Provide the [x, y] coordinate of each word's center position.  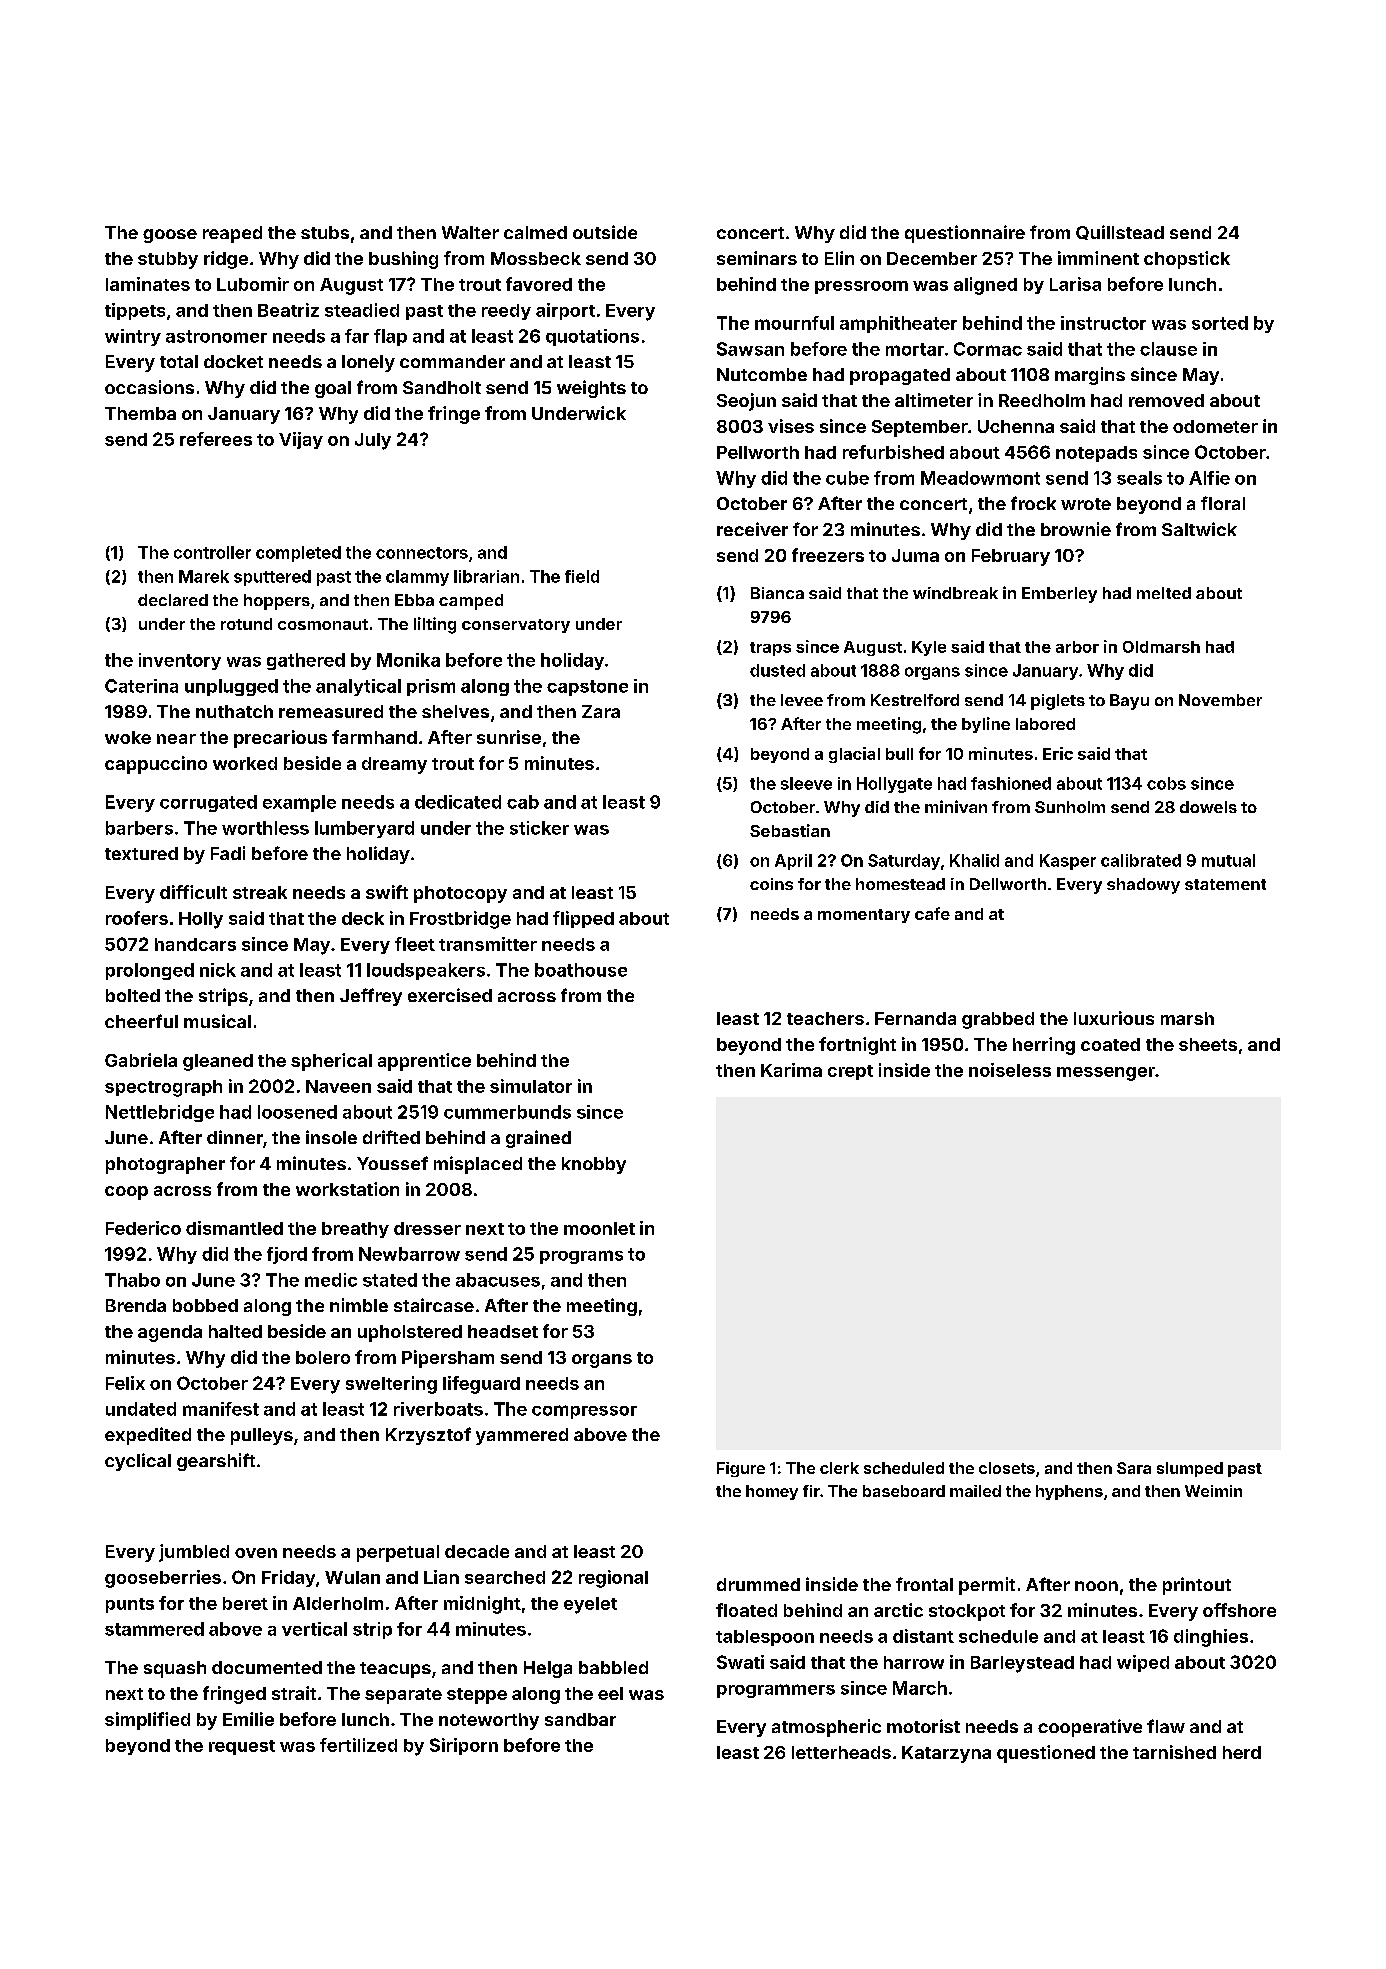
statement [1225, 884]
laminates [148, 284]
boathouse [581, 970]
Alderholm [338, 1603]
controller [212, 552]
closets [1007, 1468]
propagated [900, 376]
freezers [828, 555]
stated [390, 1280]
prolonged [150, 971]
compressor [584, 1412]
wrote [1086, 504]
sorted [1220, 323]
